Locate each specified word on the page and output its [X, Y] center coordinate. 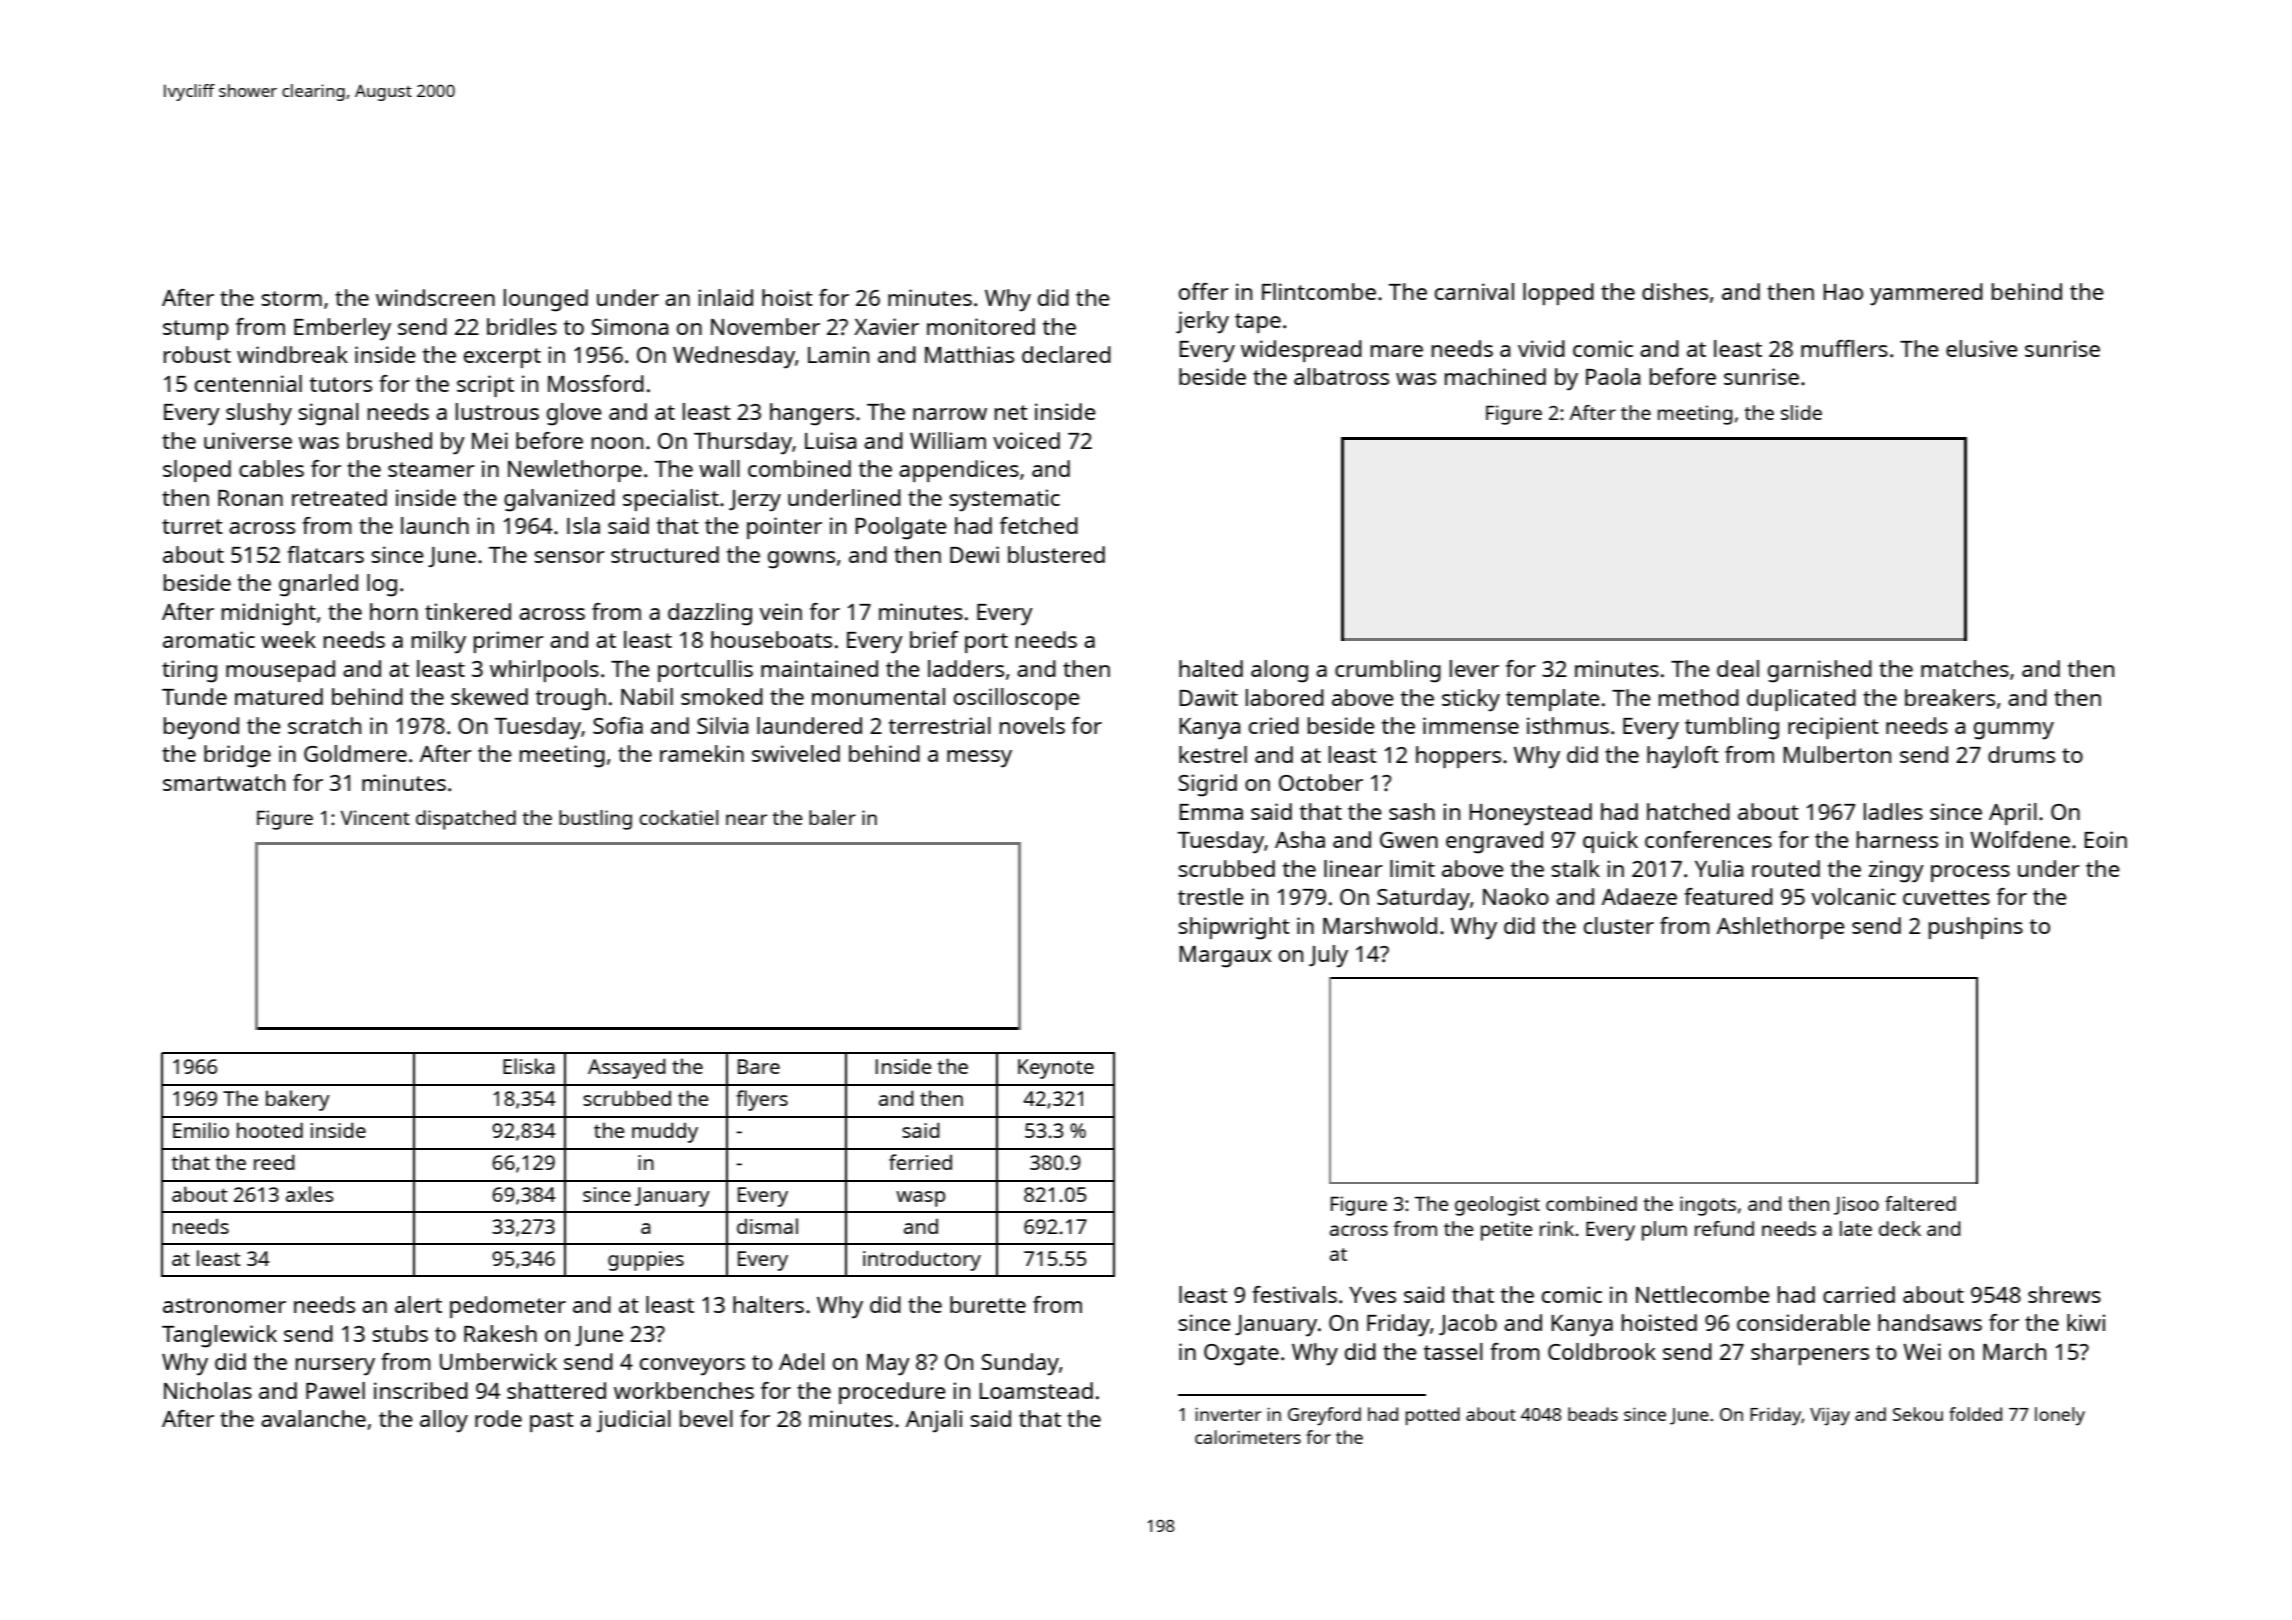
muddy [665, 1133]
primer [509, 642]
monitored [981, 326]
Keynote [1056, 1069]
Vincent [375, 817]
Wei [1922, 1351]
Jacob [1468, 1324]
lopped [1558, 294]
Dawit [1208, 697]
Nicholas [208, 1390]
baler [832, 817]
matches [1965, 668]
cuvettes [1946, 897]
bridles [522, 326]
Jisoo [1856, 1205]
